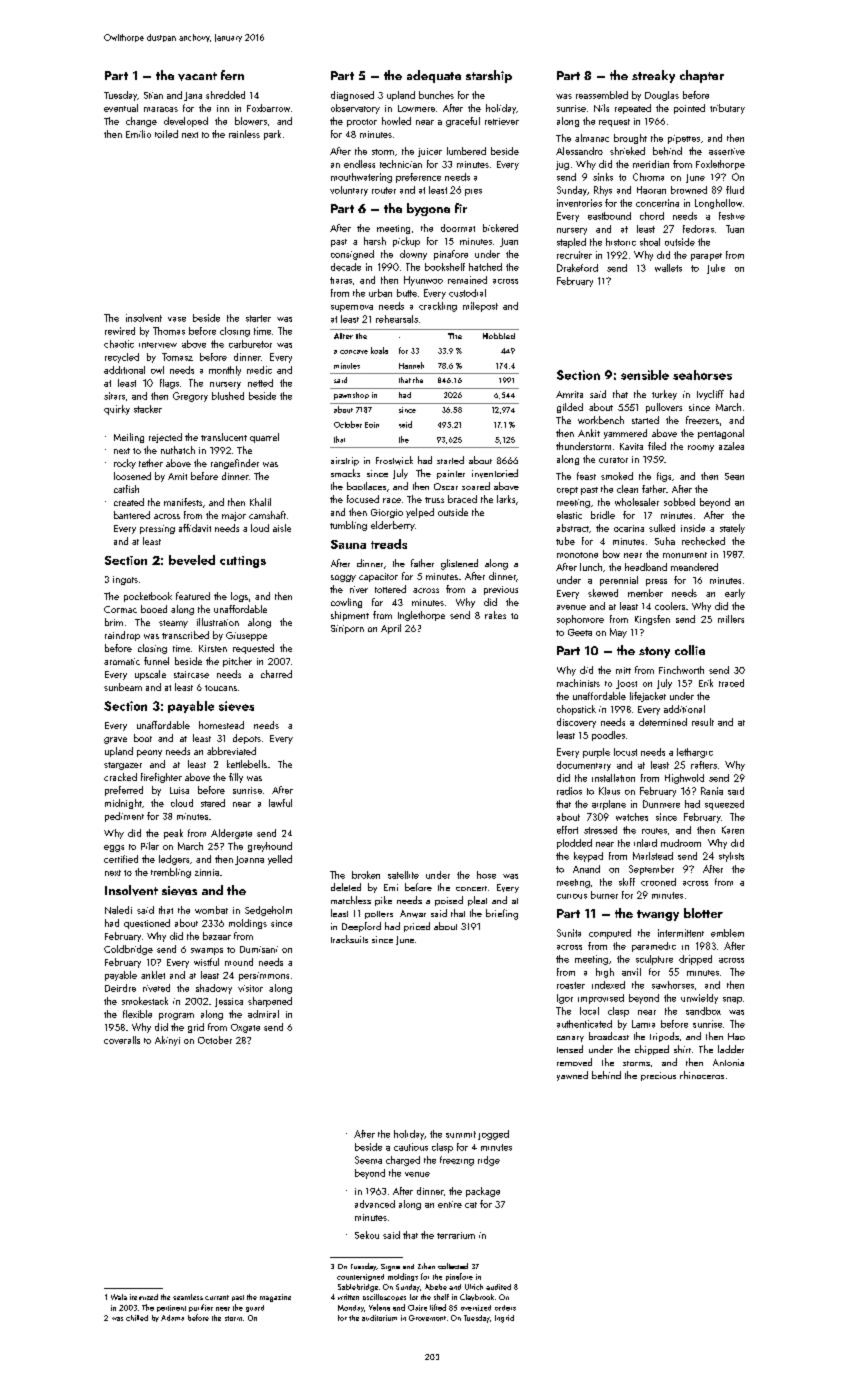 This image has height=1400, width=849. Describe the element at coordinates (434, 76) in the image. I see `adequate` at that location.
